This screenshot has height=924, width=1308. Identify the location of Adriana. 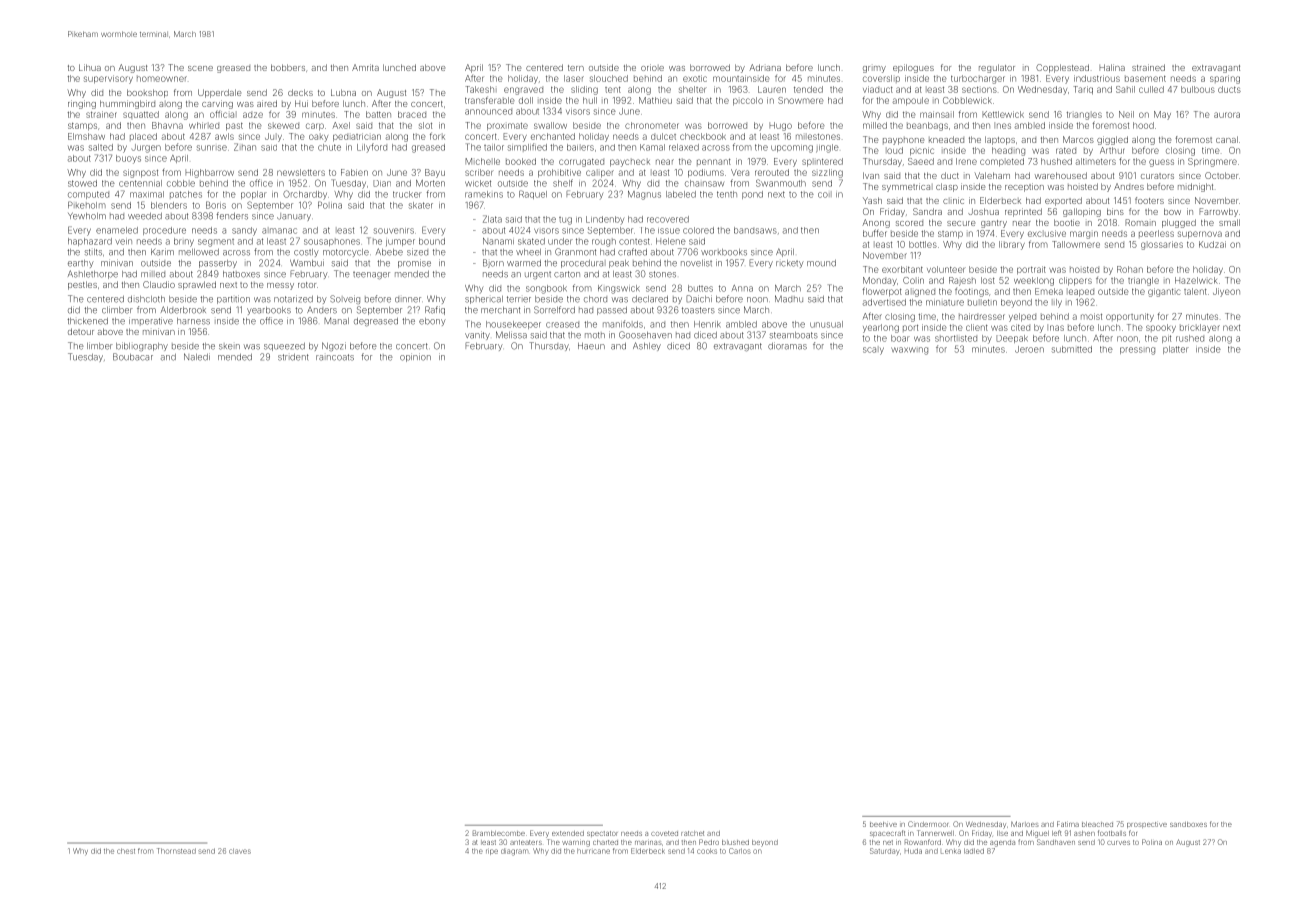
(765, 67).
